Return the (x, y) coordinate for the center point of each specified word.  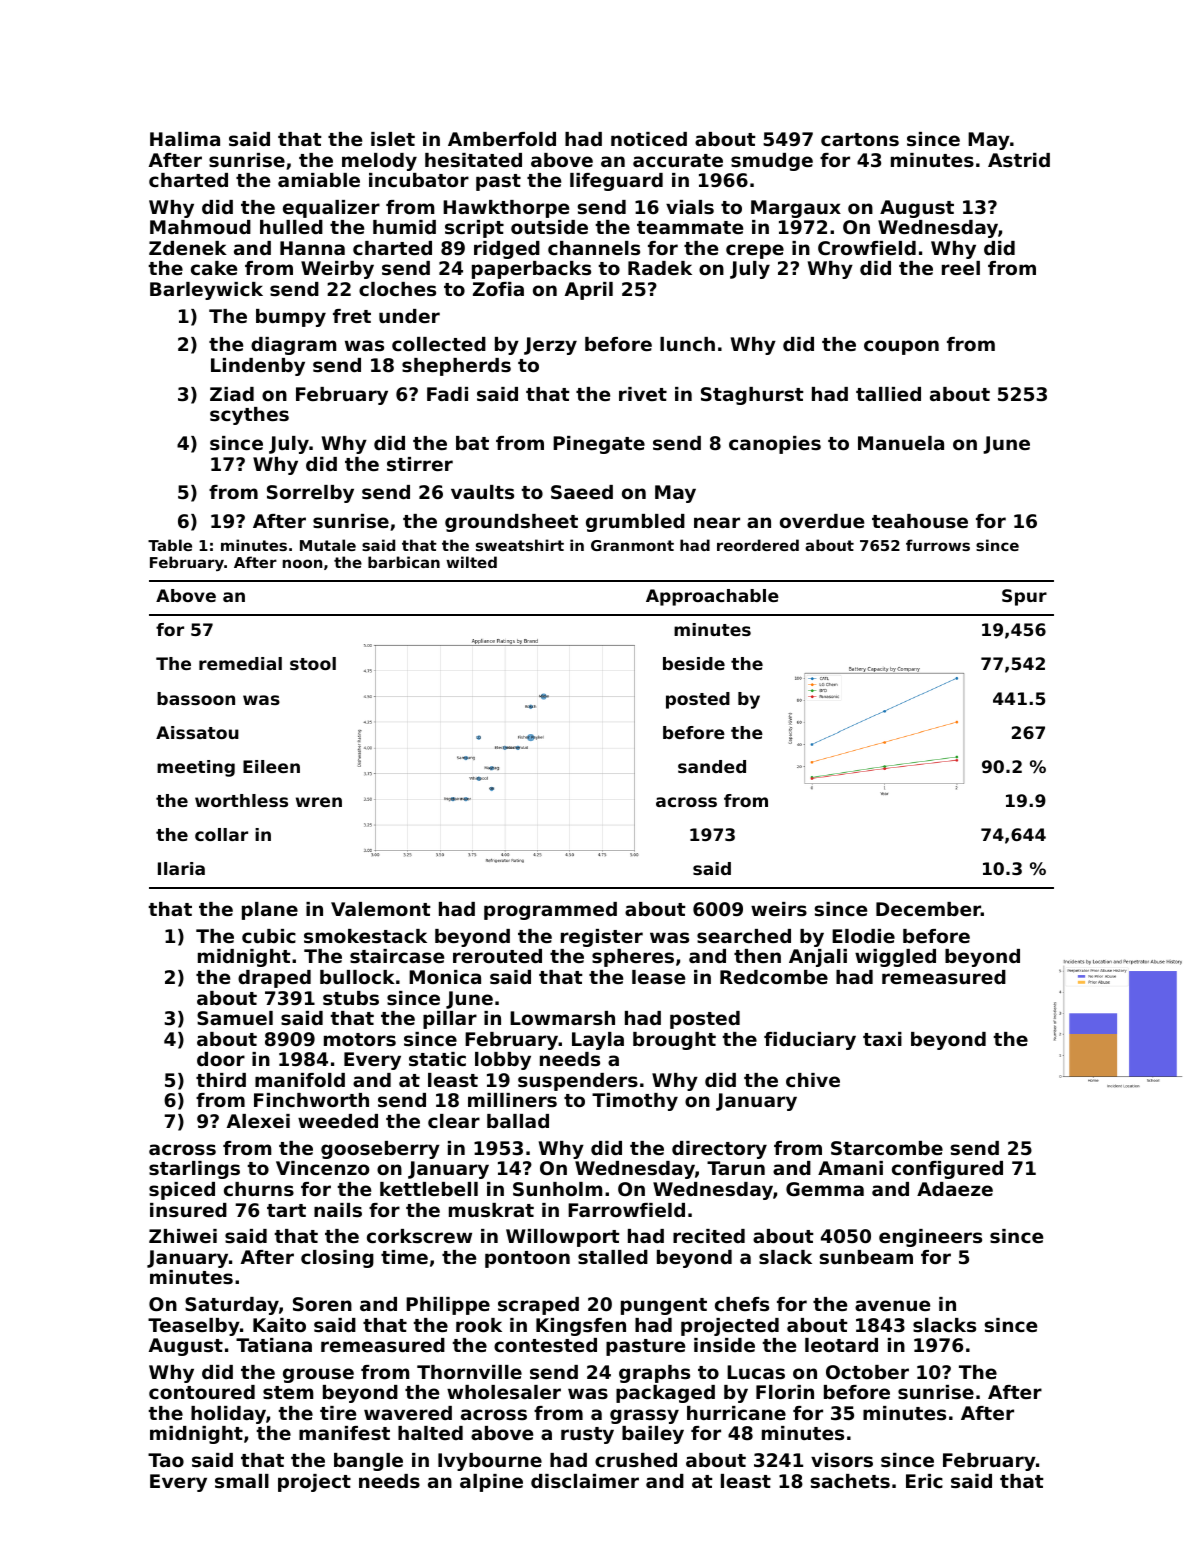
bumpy (291, 318)
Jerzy (550, 346)
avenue (892, 1305)
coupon (901, 347)
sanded (712, 766)
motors (360, 1039)
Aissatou (197, 732)
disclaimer (585, 1481)
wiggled (895, 958)
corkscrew (419, 1236)
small (242, 1481)
